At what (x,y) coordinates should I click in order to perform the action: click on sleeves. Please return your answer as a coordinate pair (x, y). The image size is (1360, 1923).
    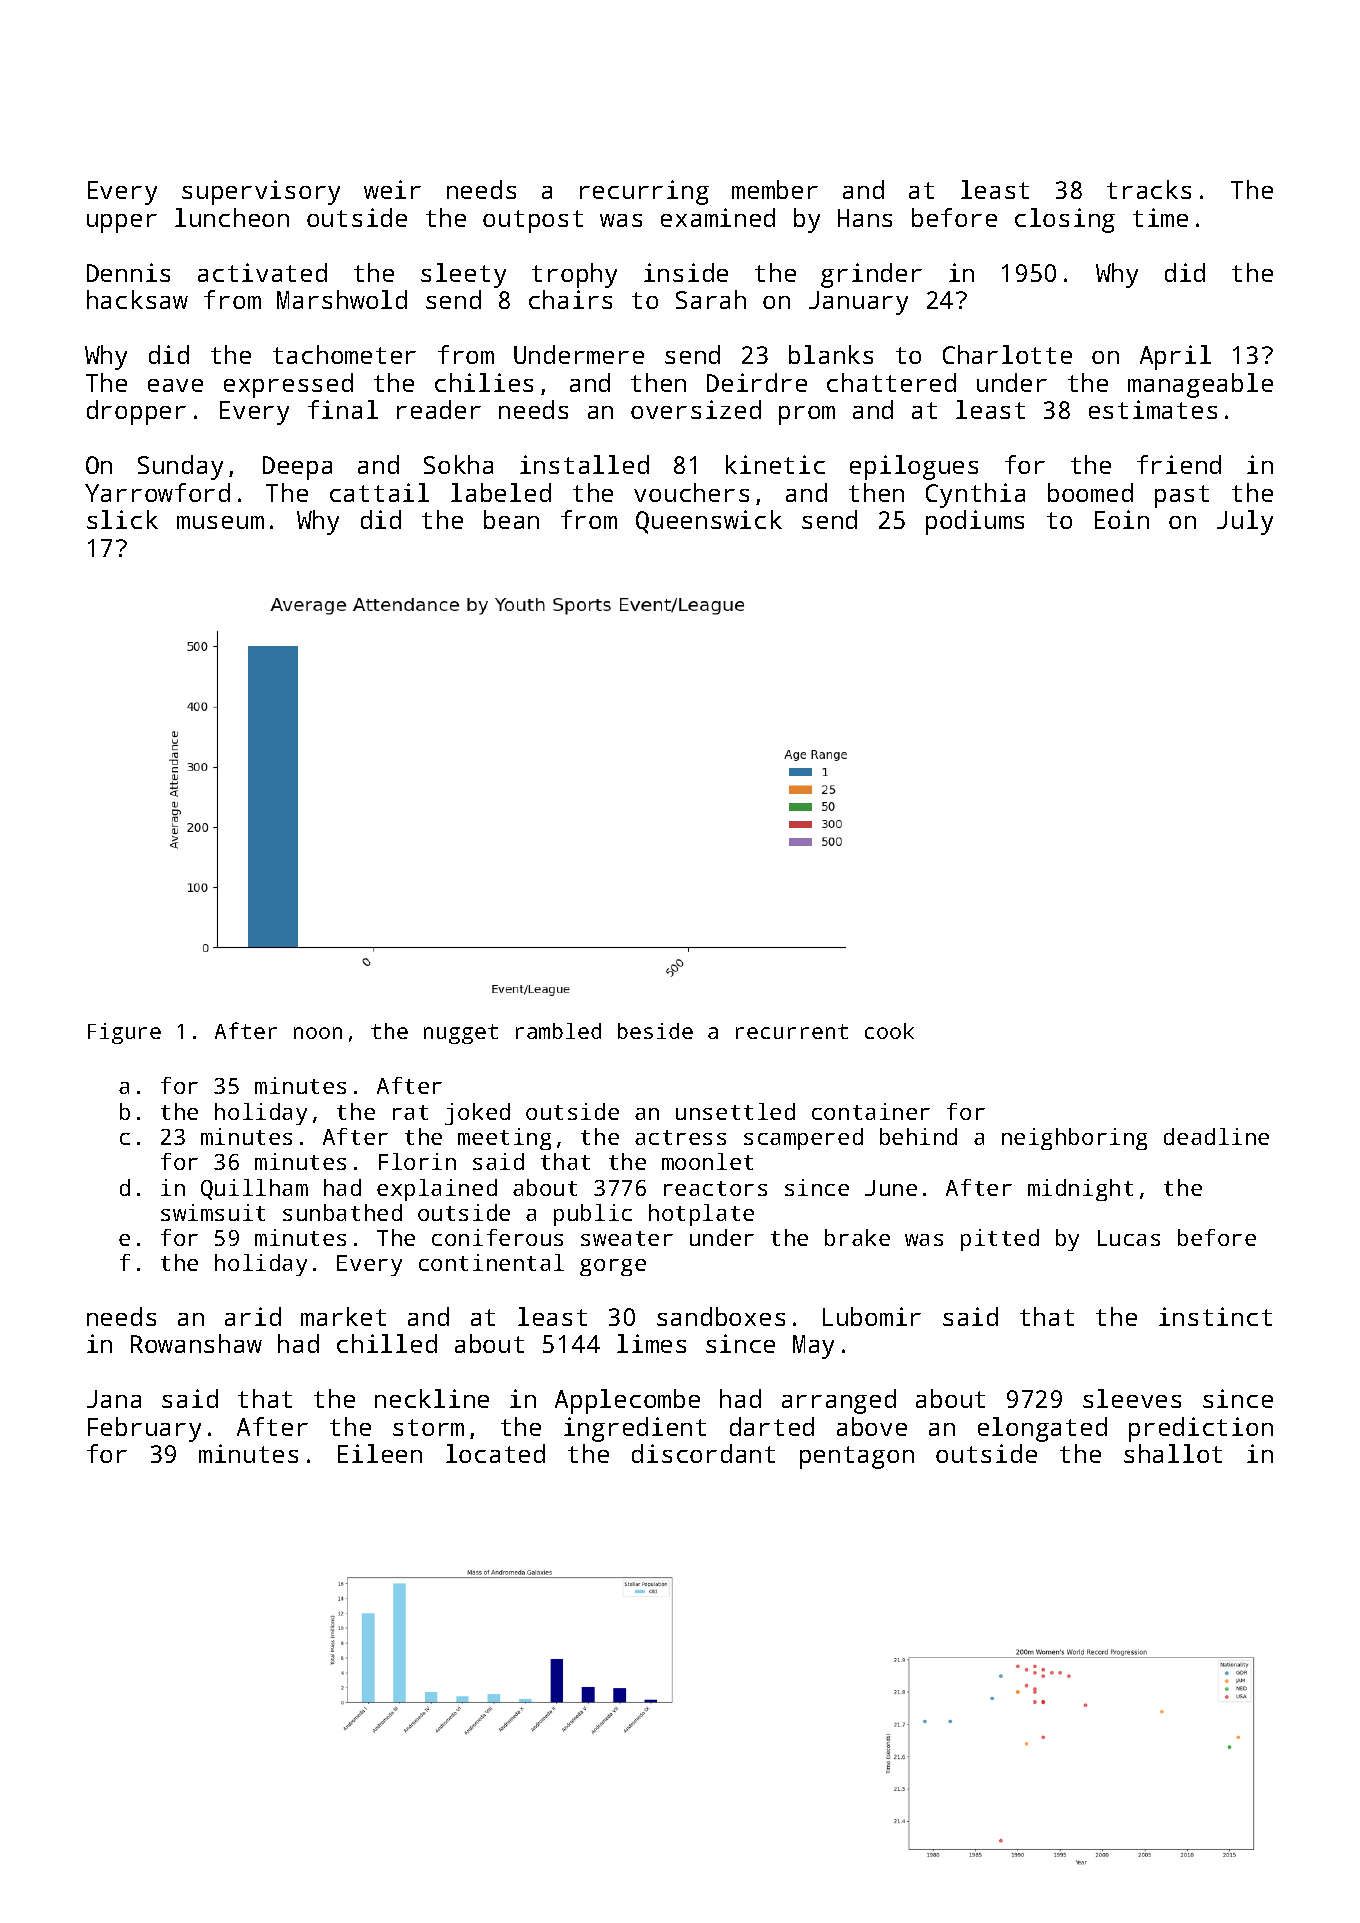
    Looking at the image, I should click on (1132, 1398).
